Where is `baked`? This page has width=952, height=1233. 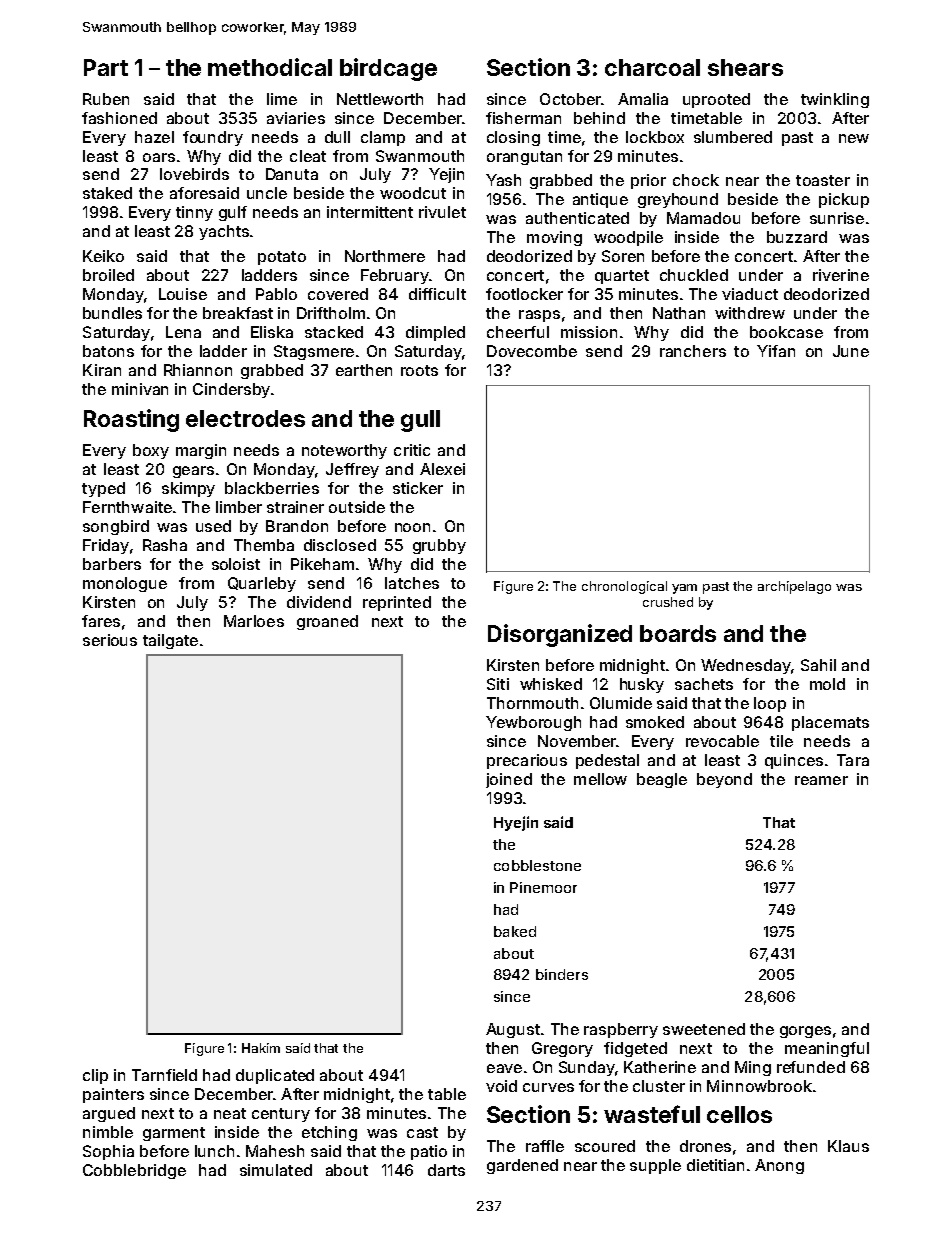 baked is located at coordinates (515, 931).
